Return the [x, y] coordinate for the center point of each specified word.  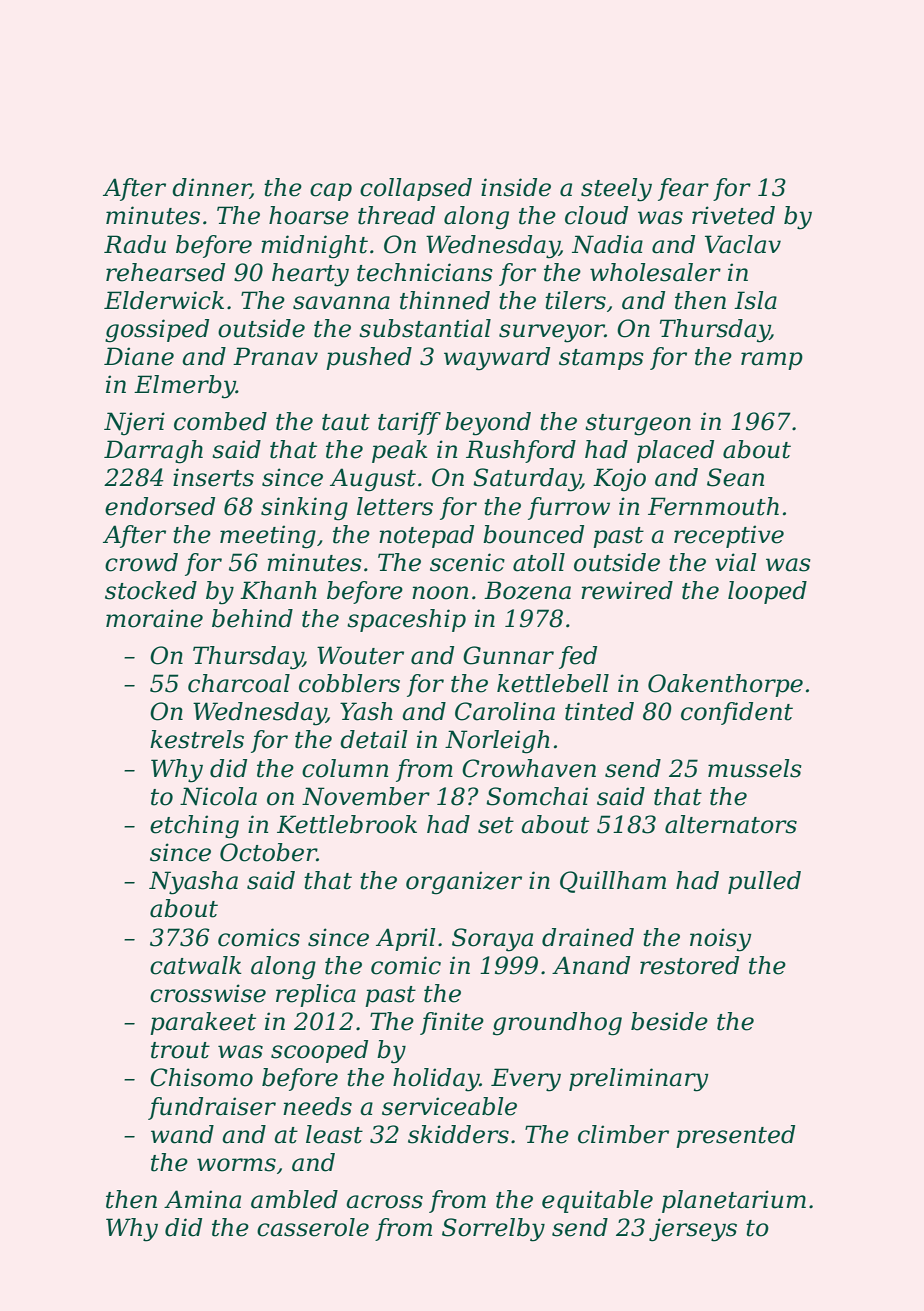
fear [683, 189]
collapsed [416, 189]
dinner [211, 188]
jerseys [693, 1230]
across [384, 1202]
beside [669, 1021]
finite [452, 1023]
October [268, 852]
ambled [294, 1199]
